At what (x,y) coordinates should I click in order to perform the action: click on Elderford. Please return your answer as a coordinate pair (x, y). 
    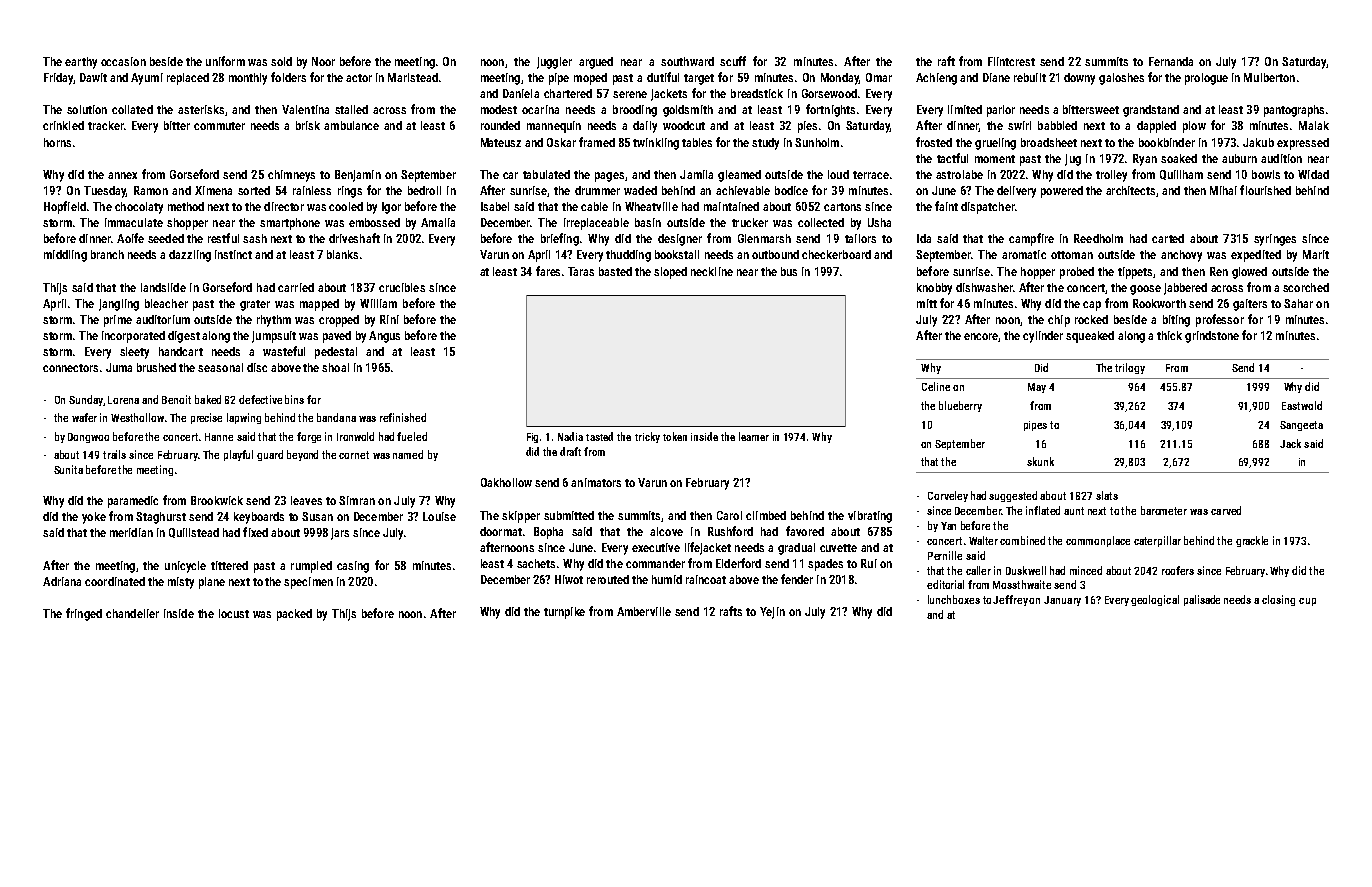
    Looking at the image, I should click on (738, 563).
